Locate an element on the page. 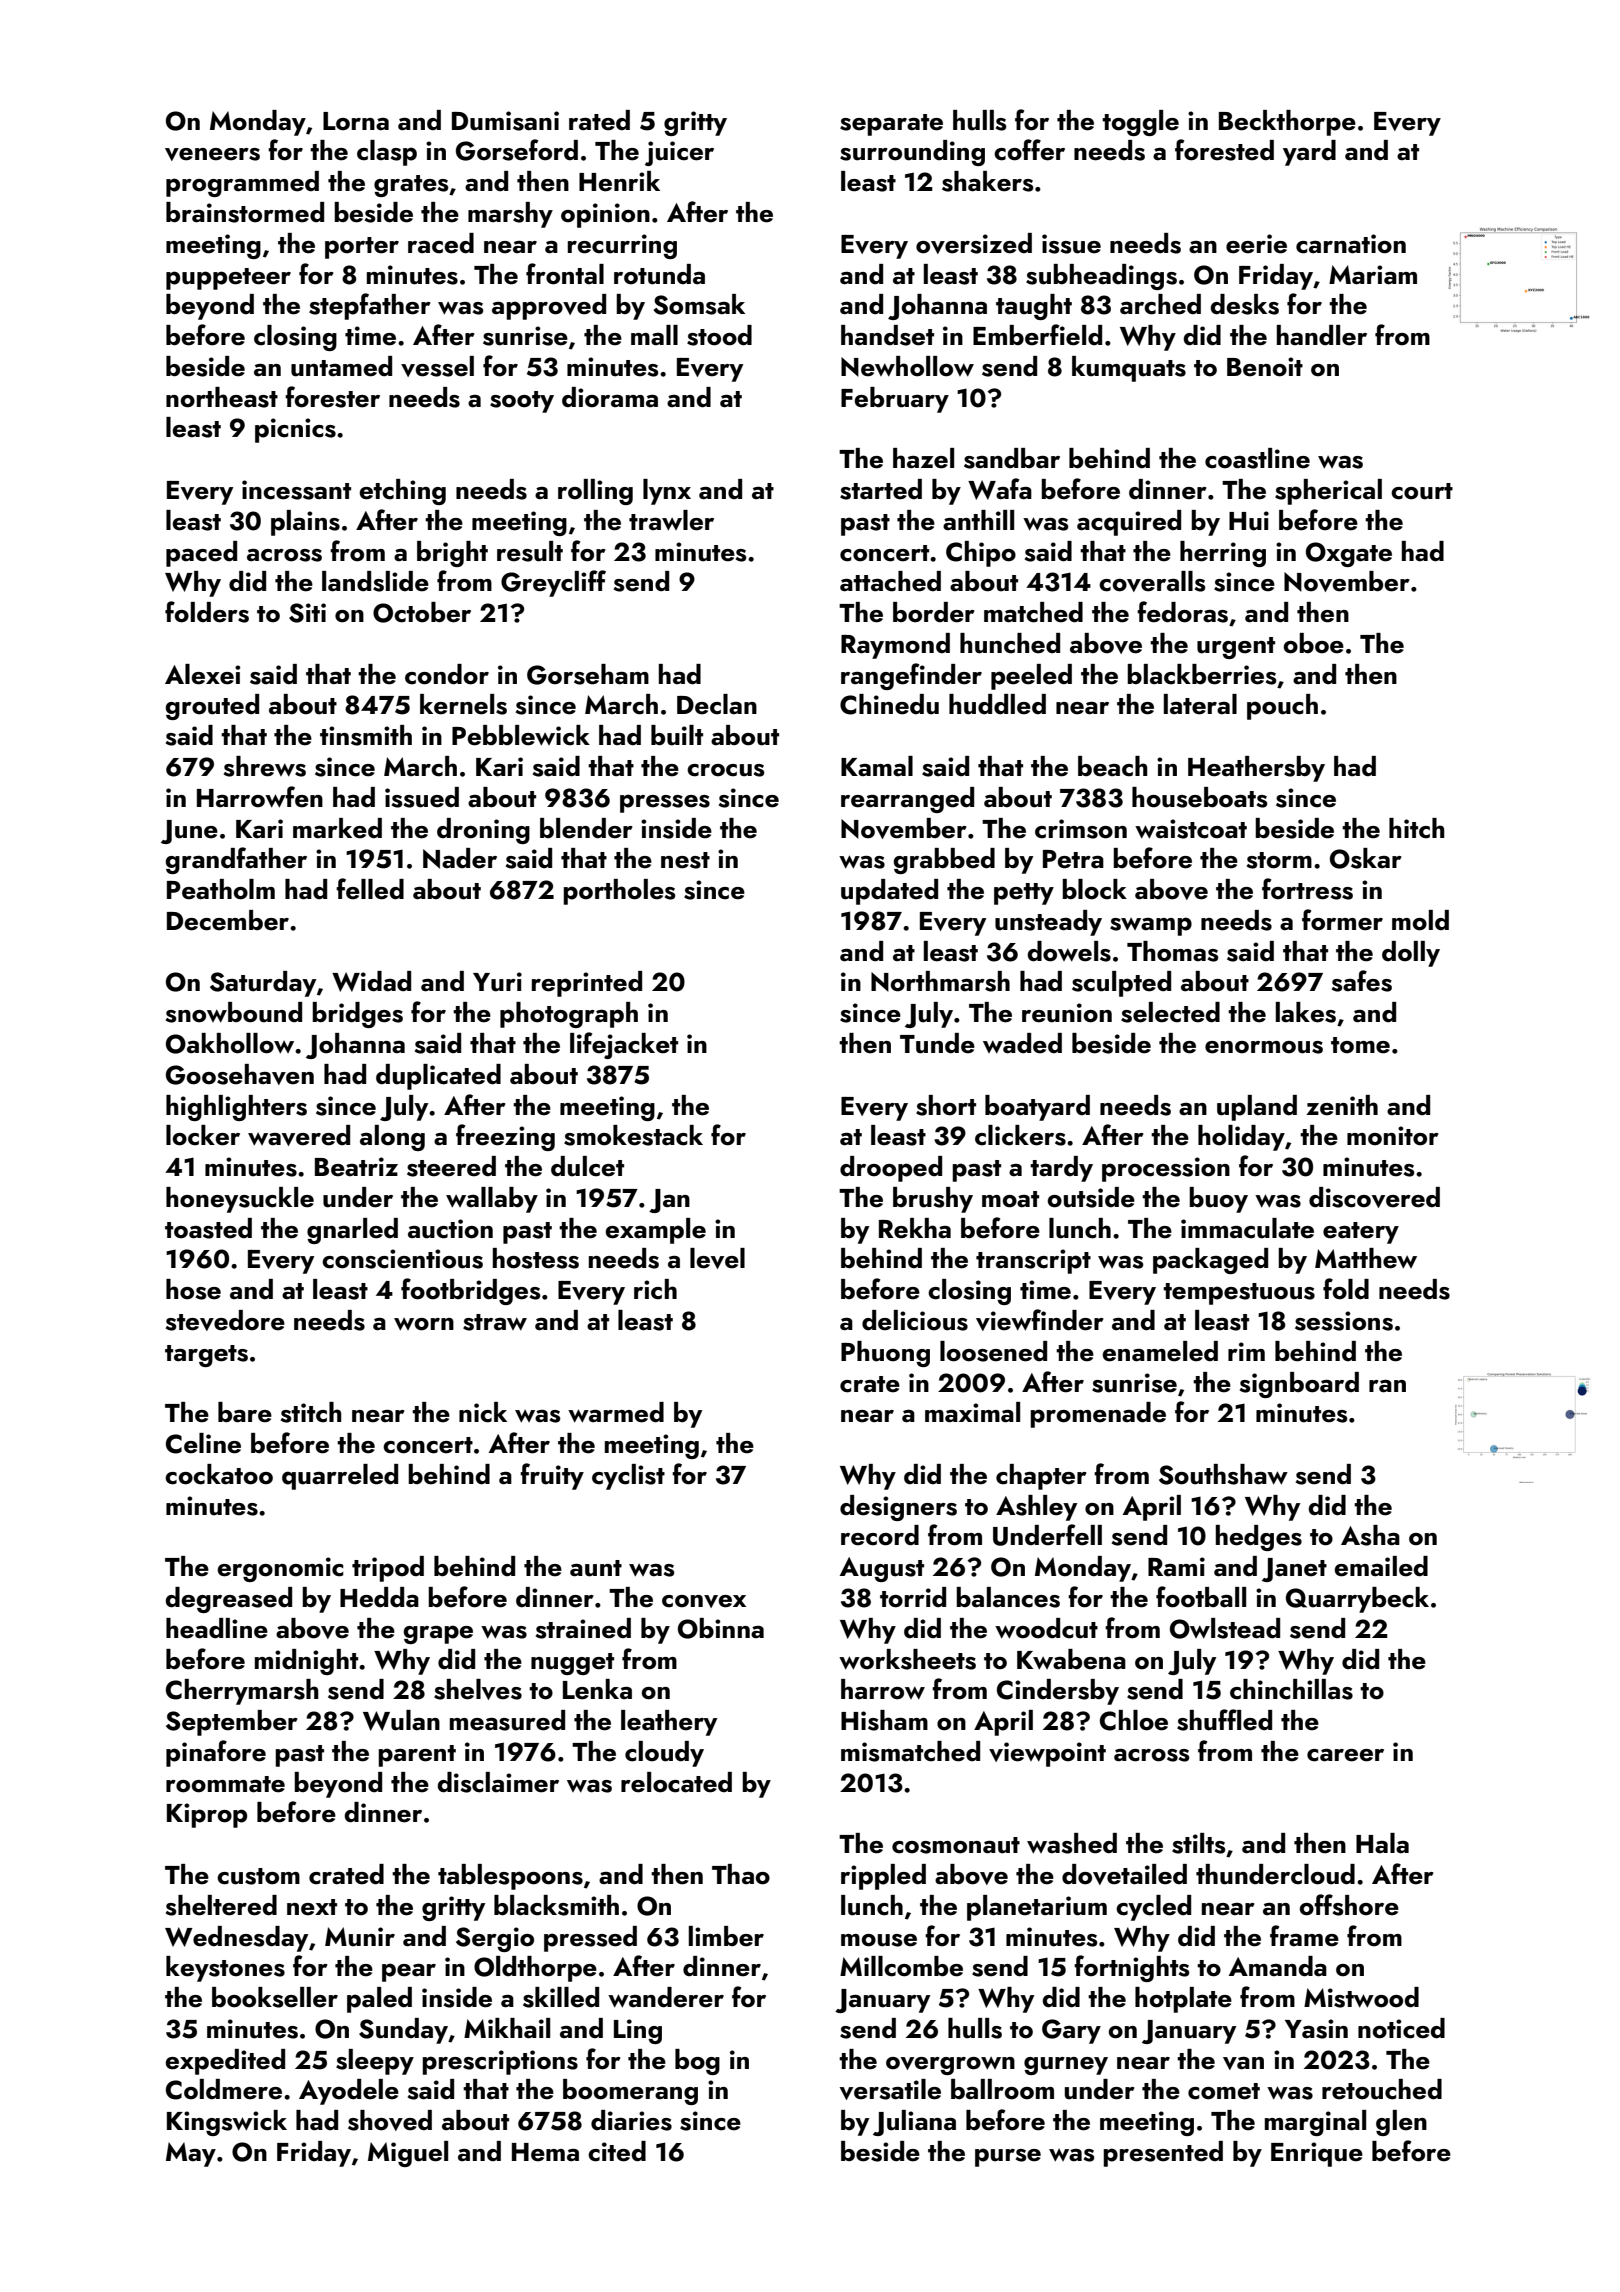 The width and height of the document is (1620, 2292). wavered is located at coordinates (299, 1135).
